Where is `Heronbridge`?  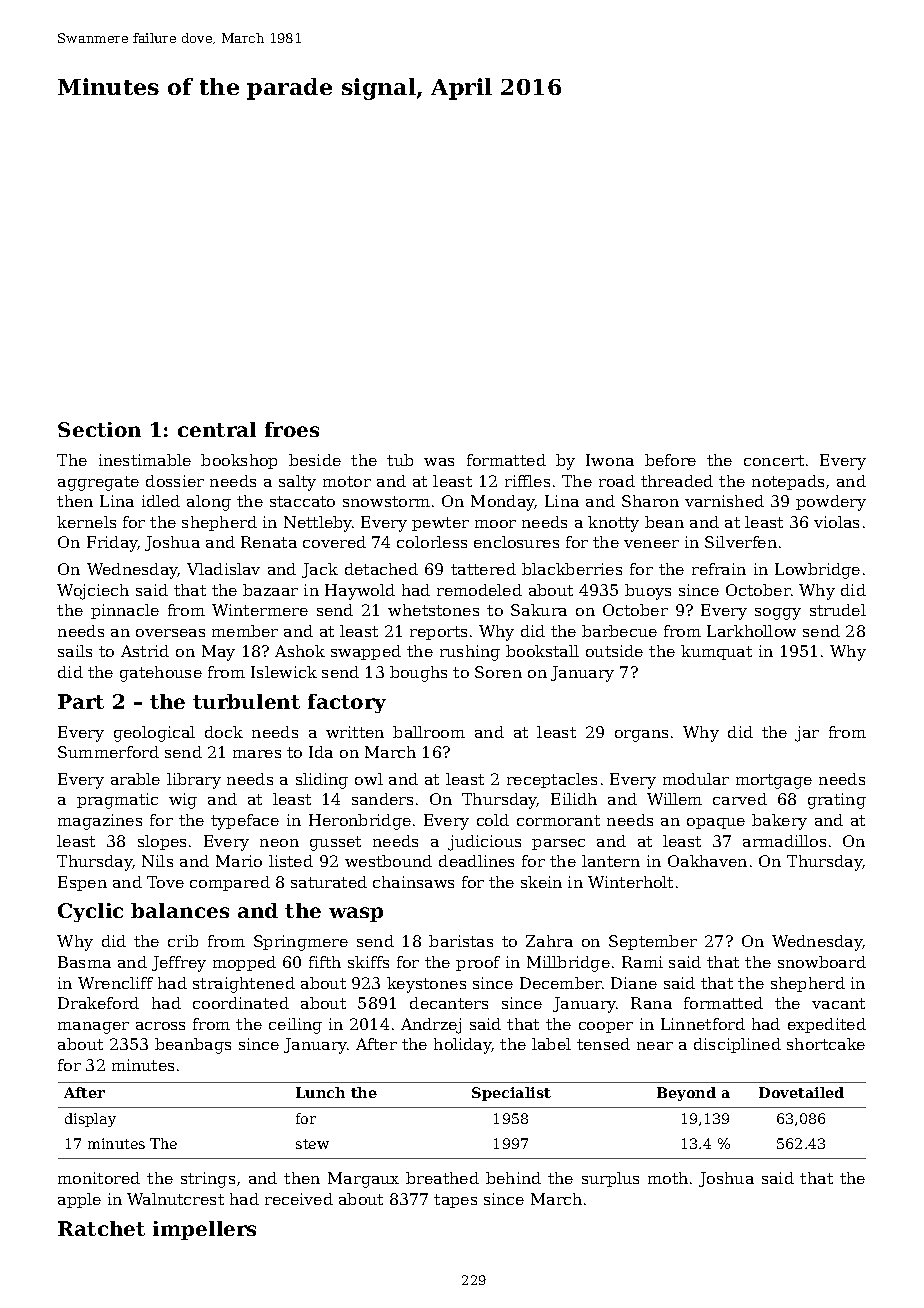 Heronbridge is located at coordinates (360, 822).
